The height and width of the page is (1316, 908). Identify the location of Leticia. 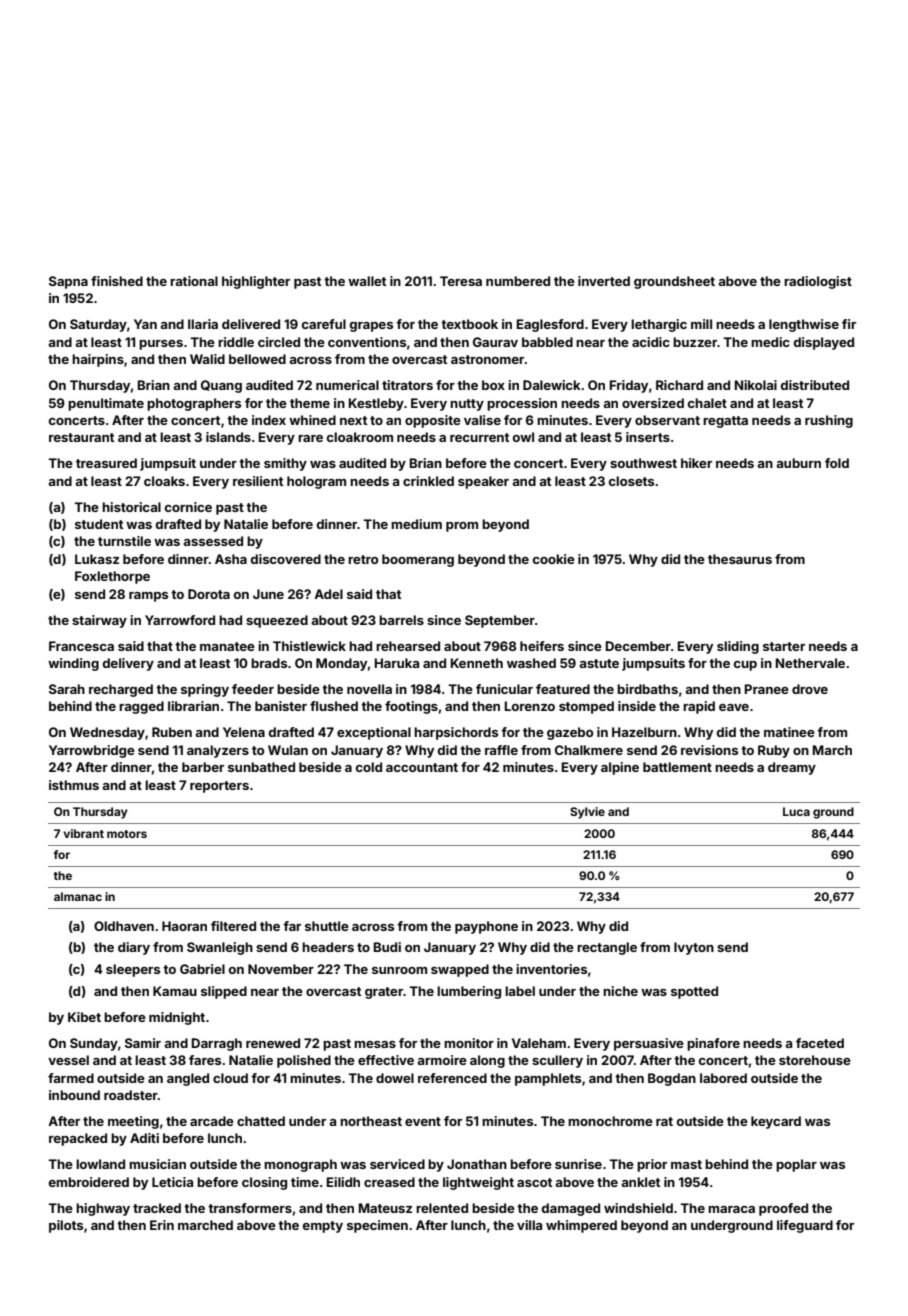
(172, 1182).
